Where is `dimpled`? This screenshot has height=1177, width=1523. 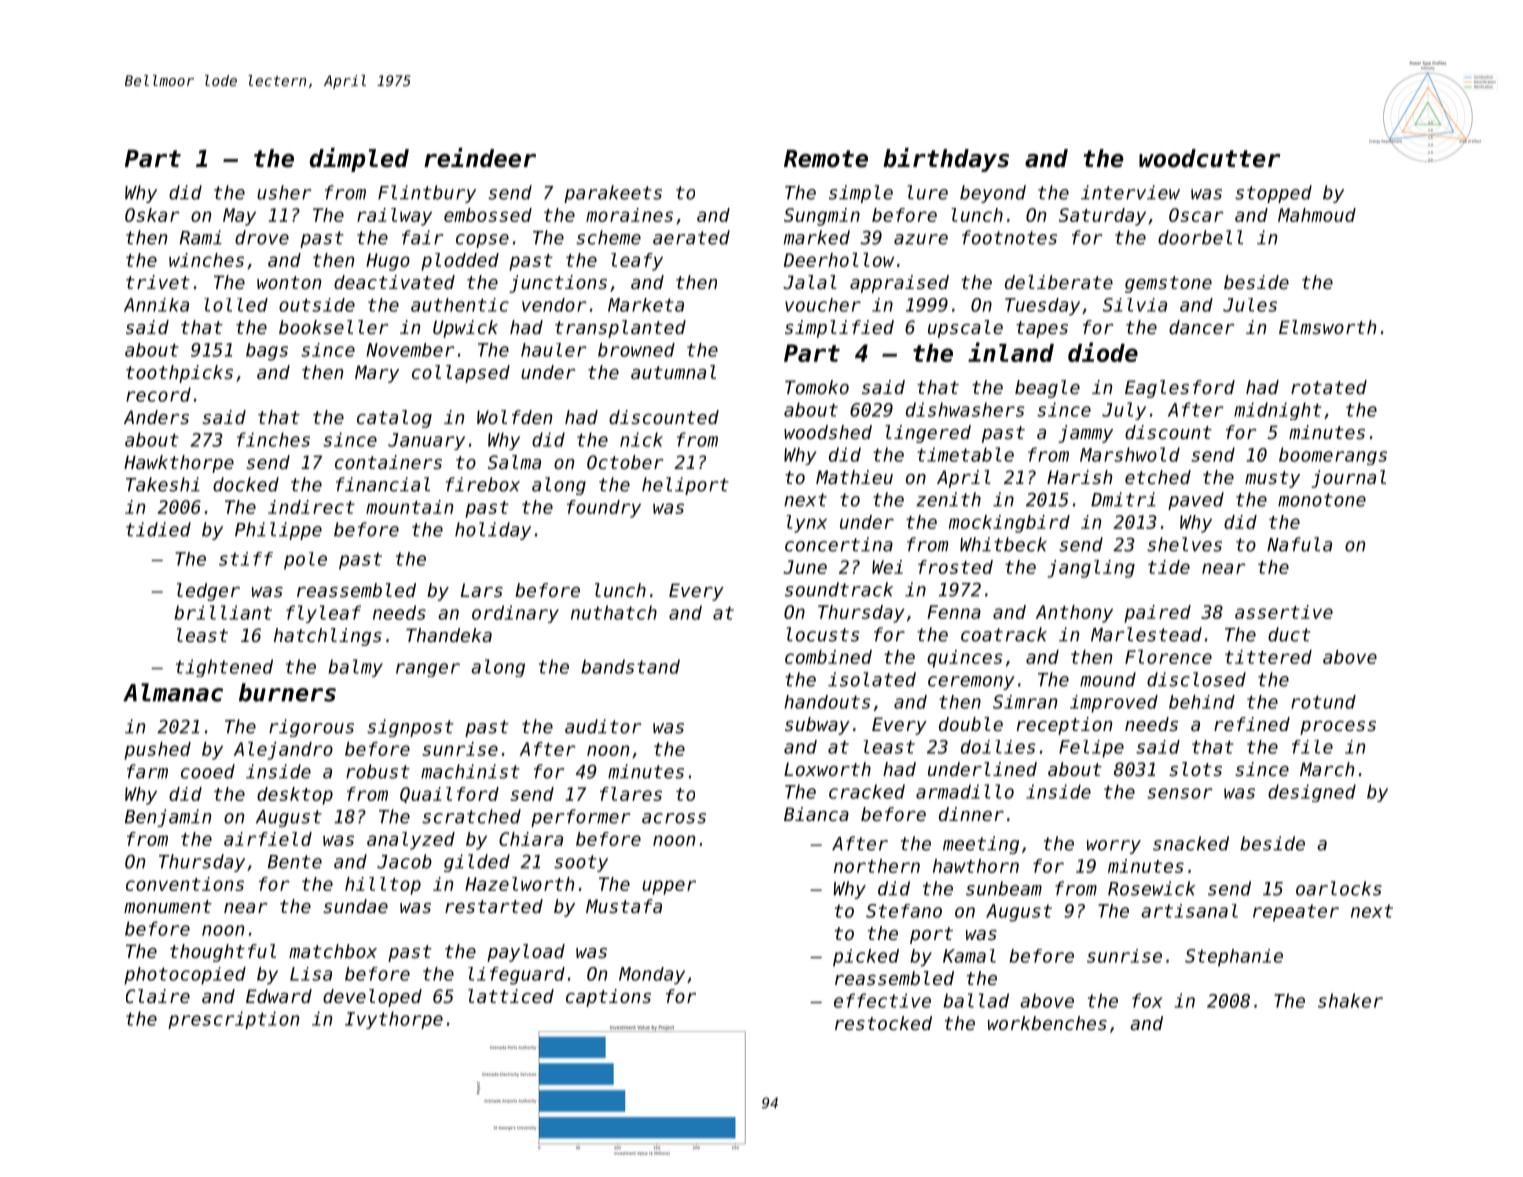
dimpled is located at coordinates (359, 160).
